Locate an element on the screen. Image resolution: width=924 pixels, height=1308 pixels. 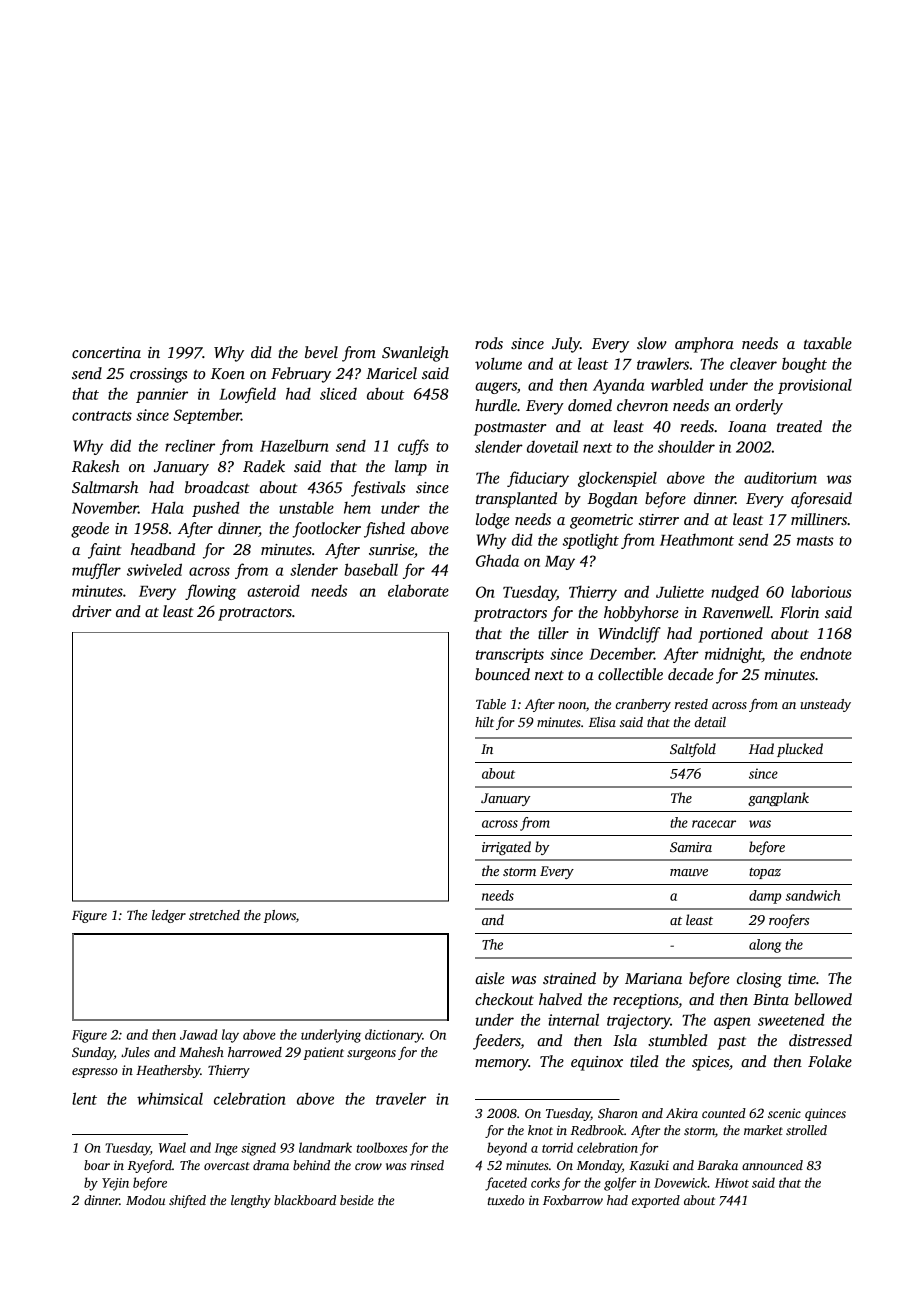
Redbrook is located at coordinates (597, 1130).
